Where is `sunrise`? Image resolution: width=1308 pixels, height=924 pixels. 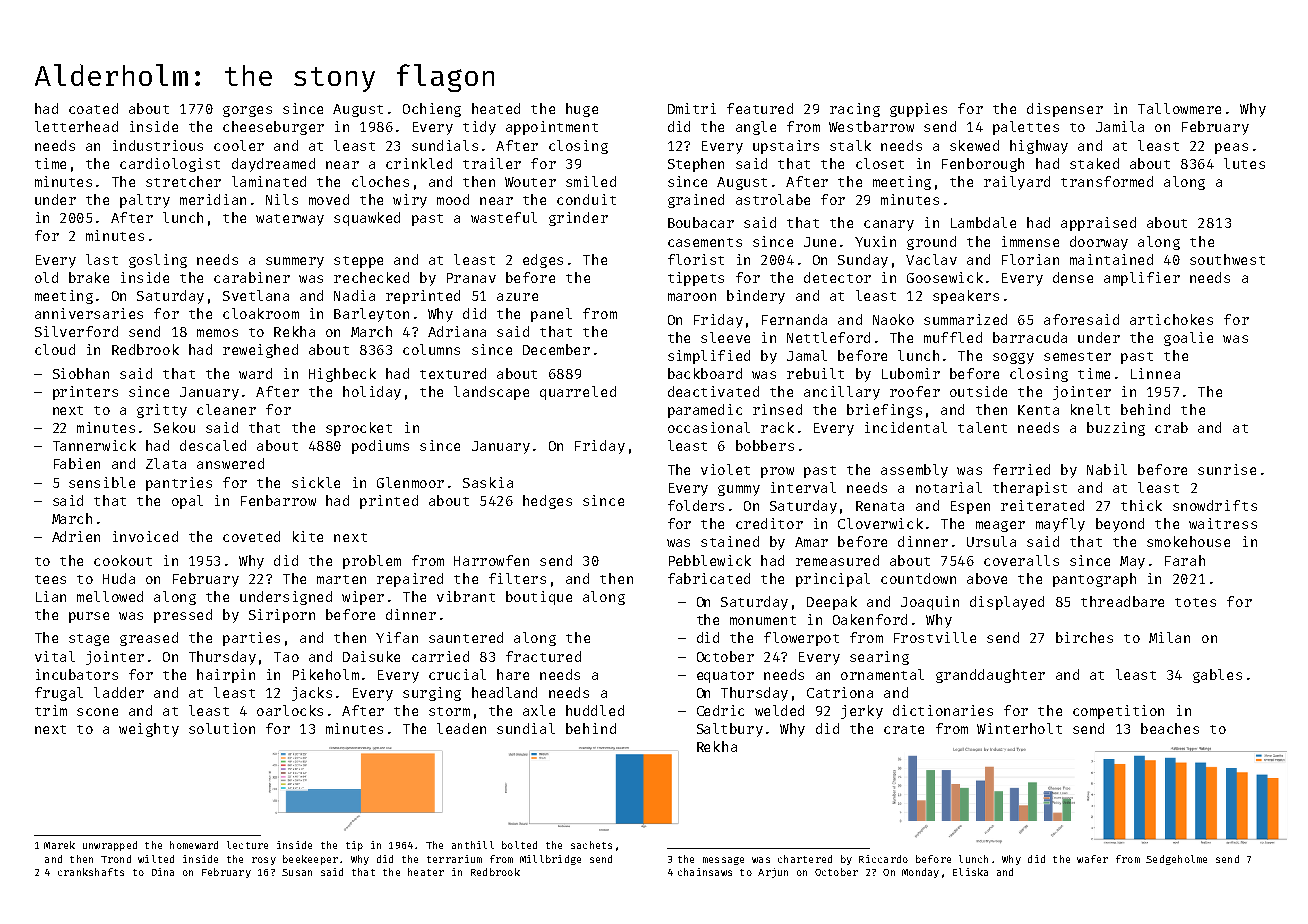 sunrise is located at coordinates (1227, 469).
